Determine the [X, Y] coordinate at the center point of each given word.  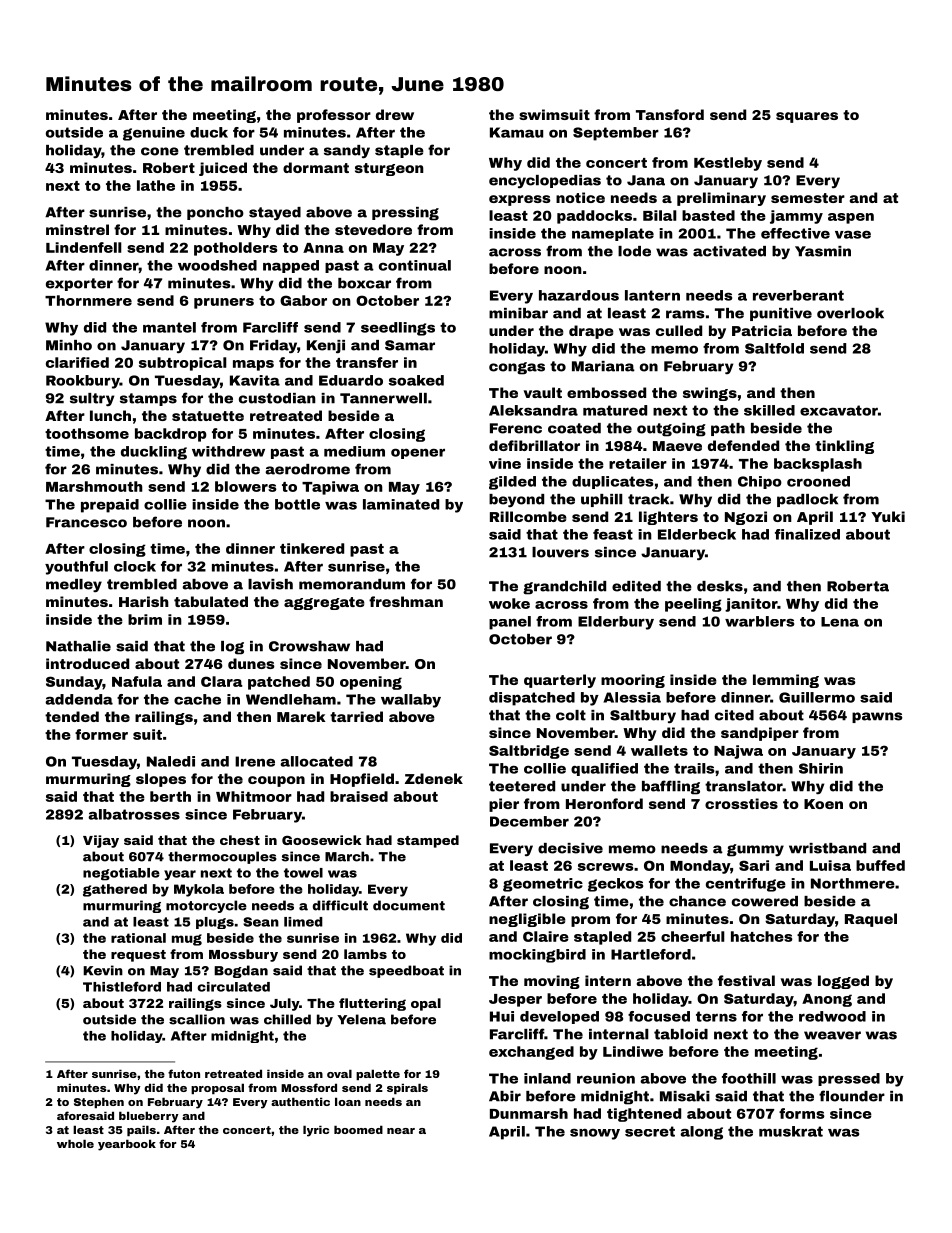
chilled [287, 1019]
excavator [839, 410]
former [101, 734]
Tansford [670, 114]
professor [334, 116]
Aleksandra [533, 410]
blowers [246, 486]
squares [807, 117]
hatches [762, 936]
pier [504, 805]
